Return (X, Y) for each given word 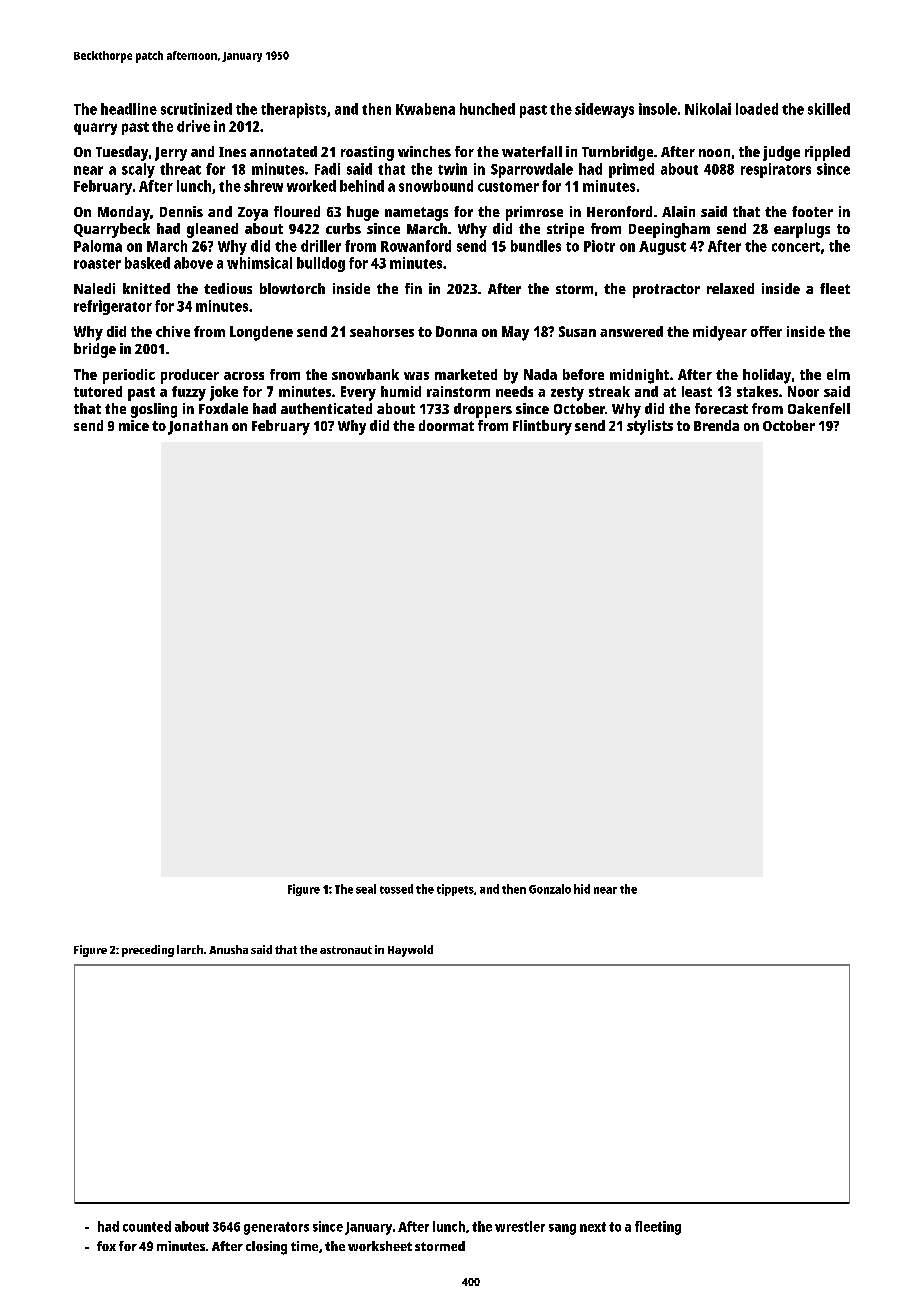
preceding (148, 951)
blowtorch (292, 288)
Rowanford (416, 246)
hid (582, 889)
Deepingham (669, 230)
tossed (396, 889)
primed (631, 170)
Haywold (410, 951)
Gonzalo (550, 889)
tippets (455, 890)
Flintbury (542, 427)
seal (366, 889)
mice (134, 425)
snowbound (436, 186)
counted (147, 1226)
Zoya (253, 214)
